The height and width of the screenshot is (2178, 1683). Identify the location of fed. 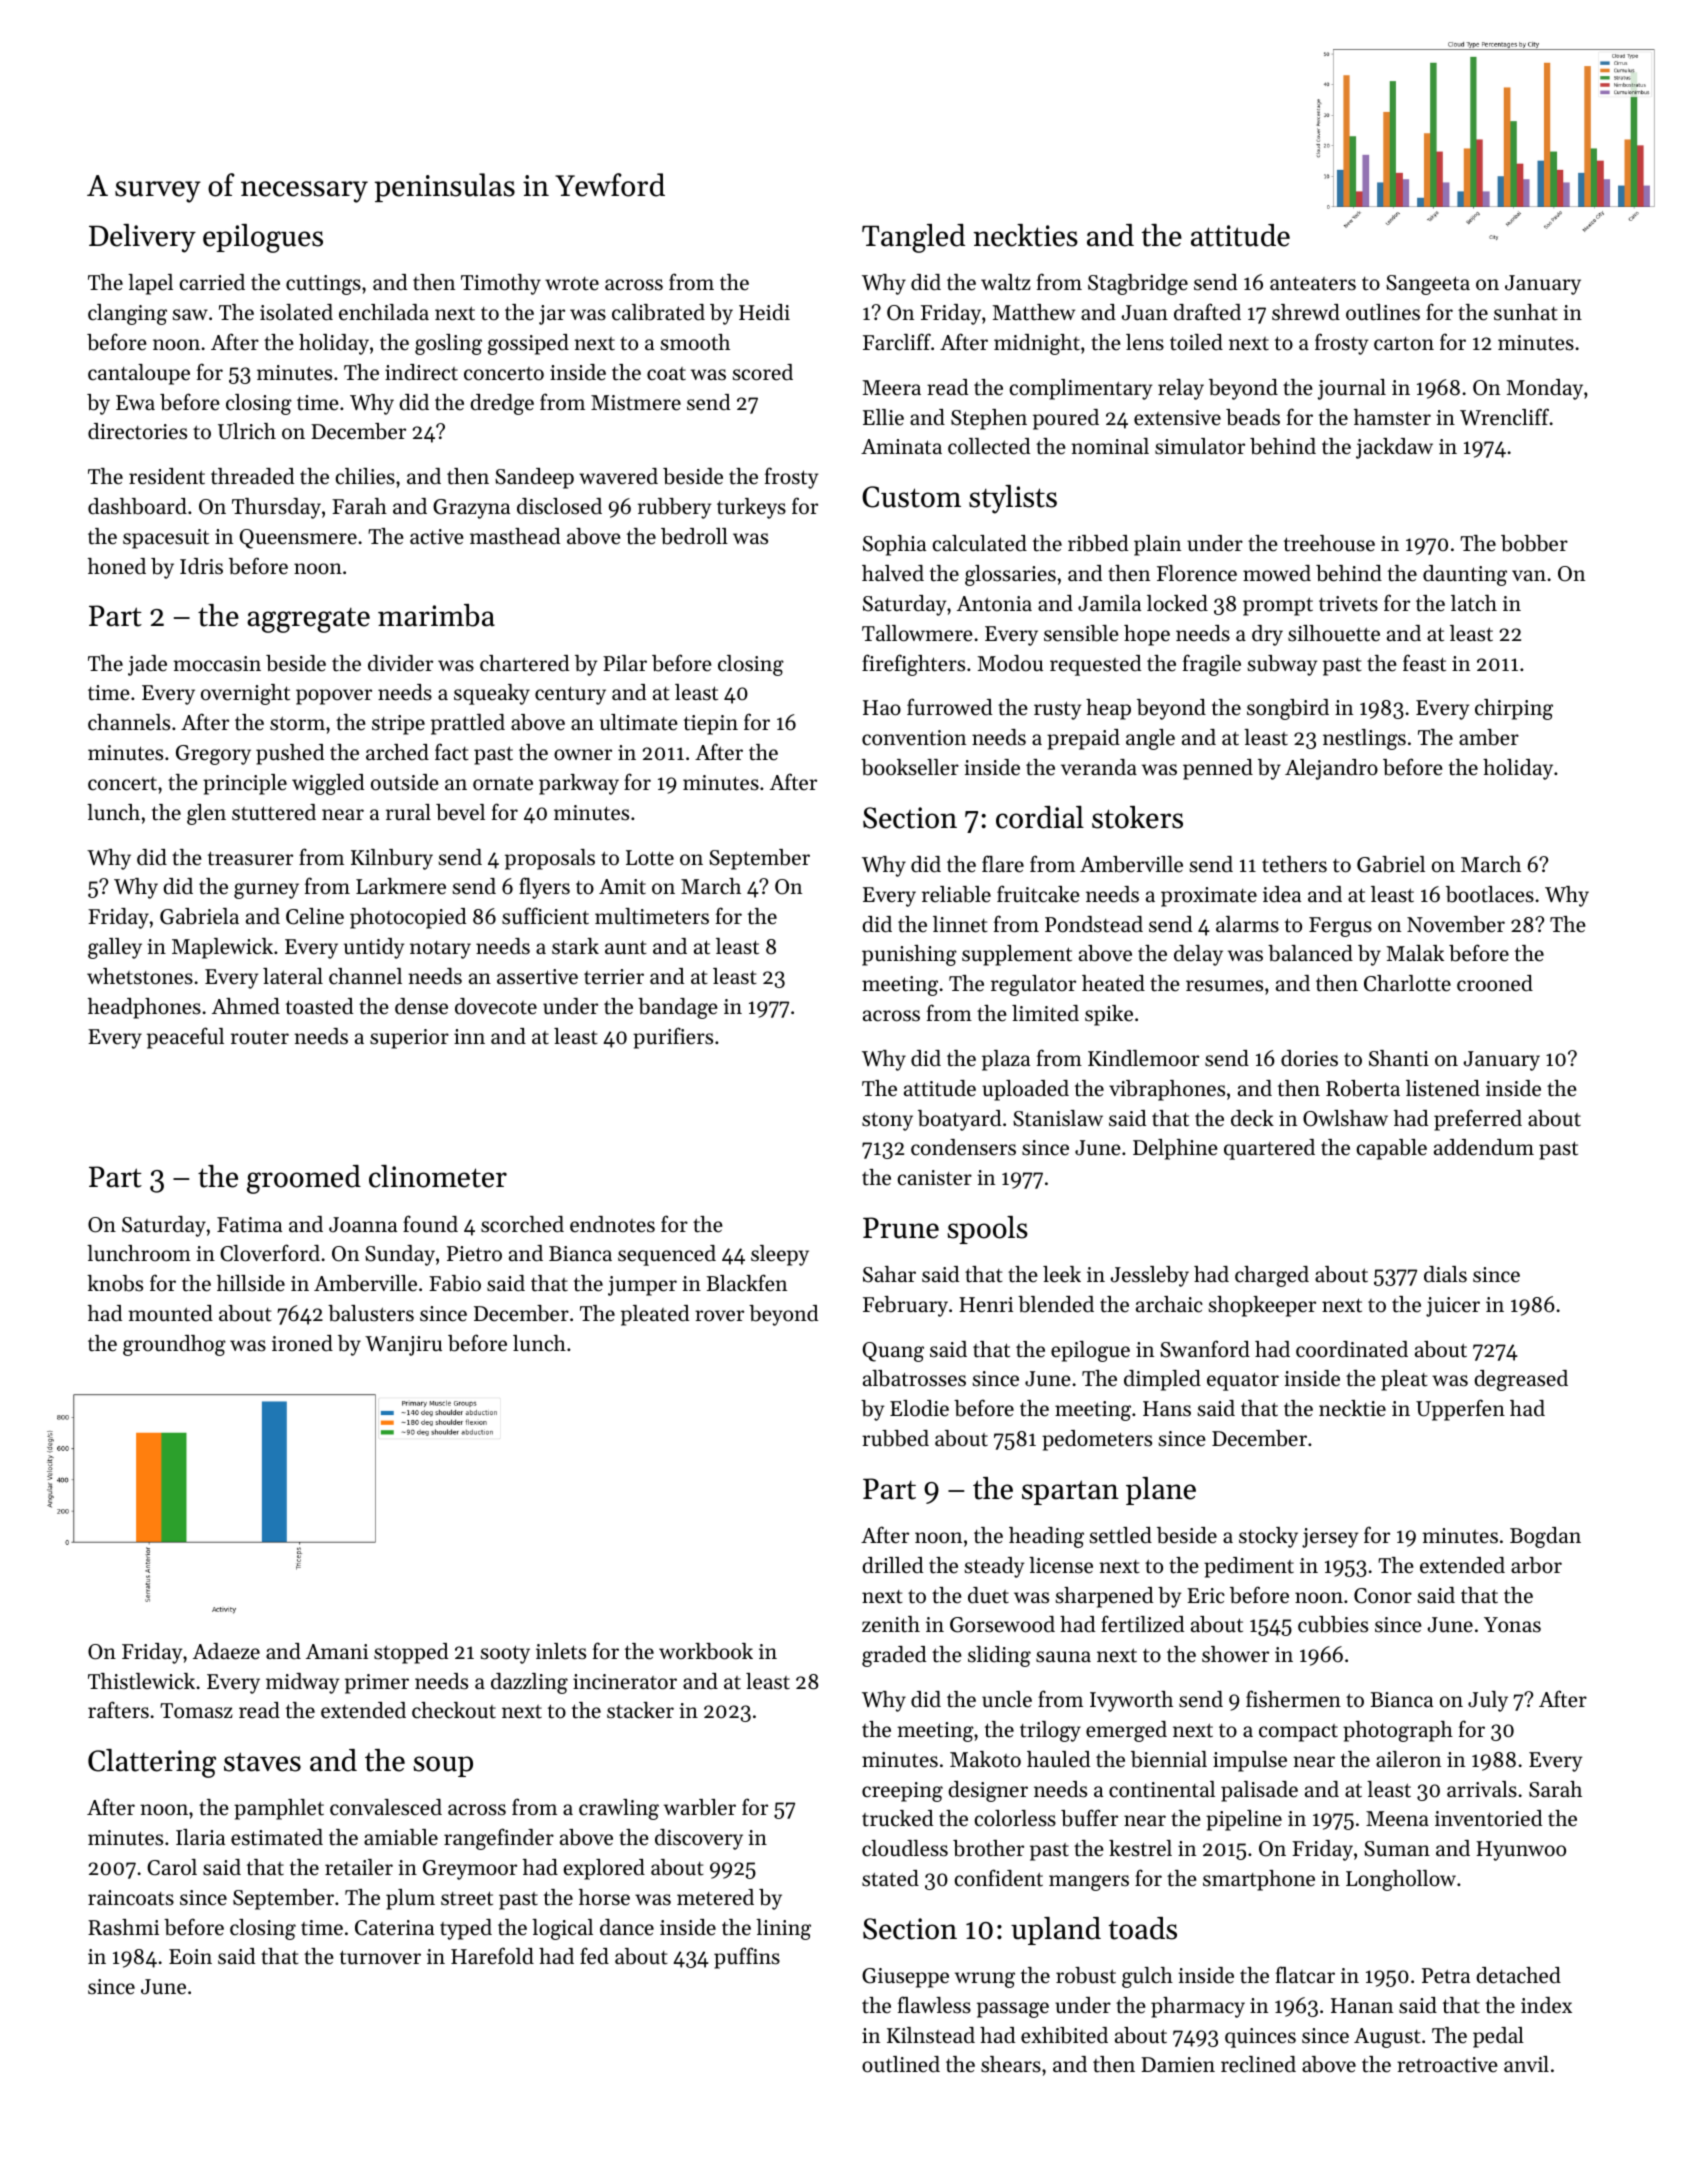
(594, 1956).
